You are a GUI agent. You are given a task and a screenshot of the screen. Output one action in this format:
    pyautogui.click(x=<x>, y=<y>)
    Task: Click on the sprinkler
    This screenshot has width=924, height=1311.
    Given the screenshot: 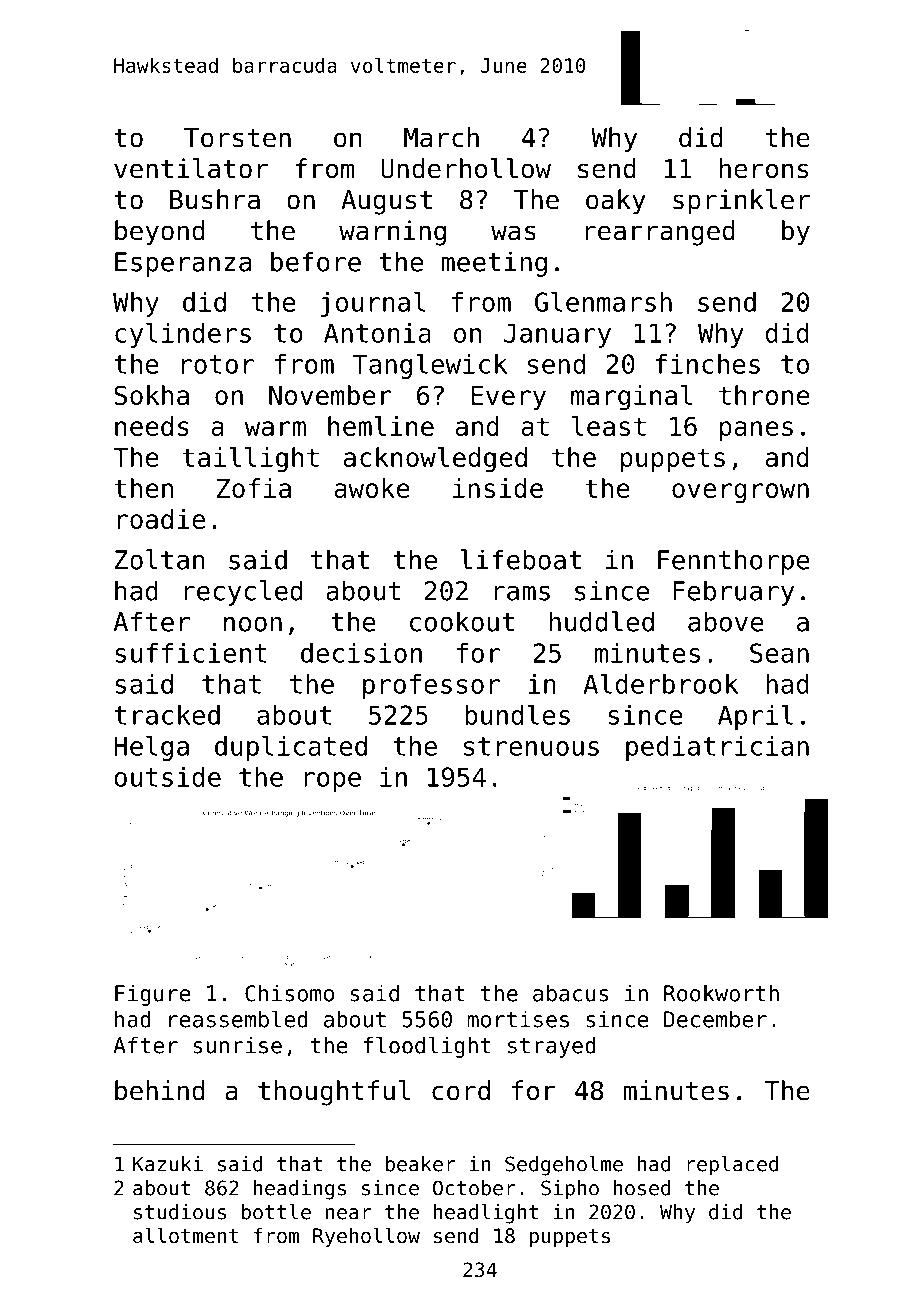 What is the action you would take?
    pyautogui.click(x=741, y=202)
